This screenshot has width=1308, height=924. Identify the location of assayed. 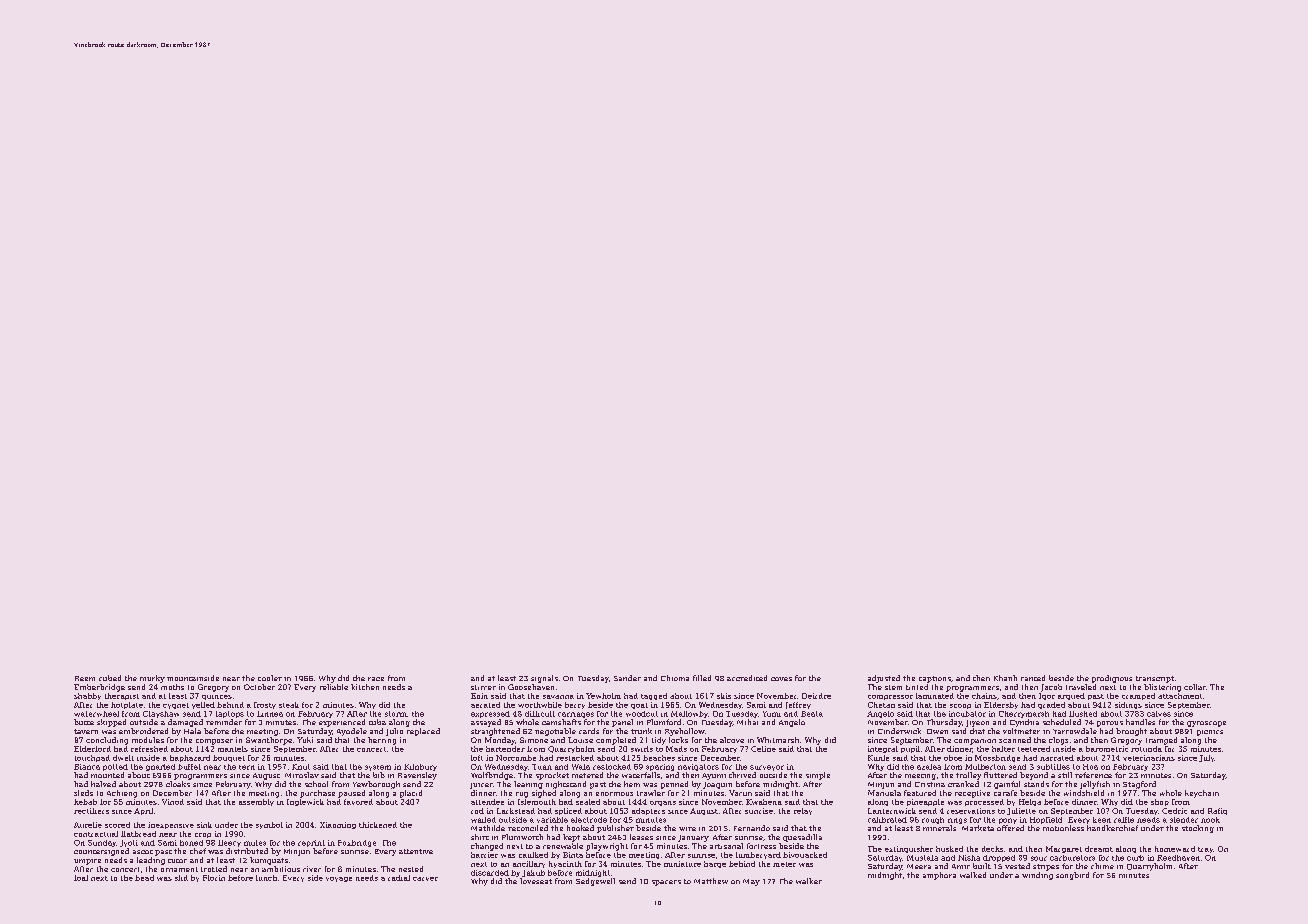
(486, 723).
